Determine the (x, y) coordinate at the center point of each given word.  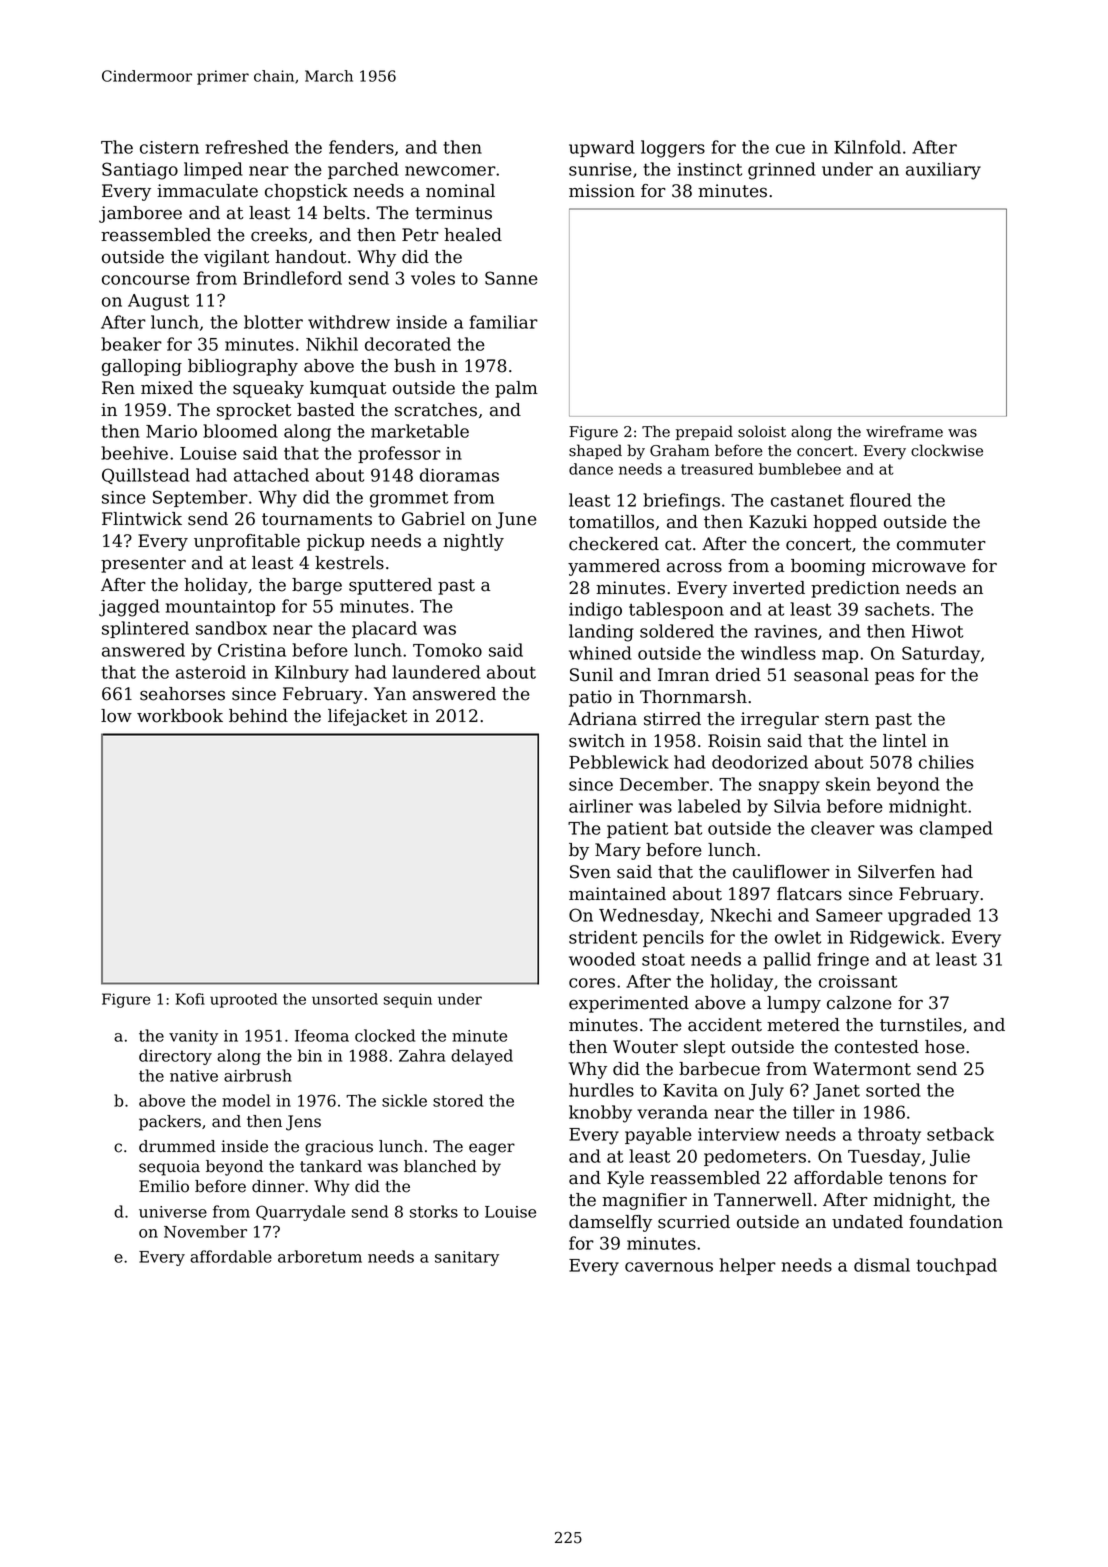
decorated (408, 344)
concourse (146, 280)
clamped (956, 829)
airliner (601, 806)
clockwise (947, 450)
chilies (946, 762)
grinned (782, 171)
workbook (180, 716)
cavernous (669, 1267)
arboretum (320, 1256)
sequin (408, 1000)
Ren (118, 388)
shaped (595, 451)
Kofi (190, 999)
